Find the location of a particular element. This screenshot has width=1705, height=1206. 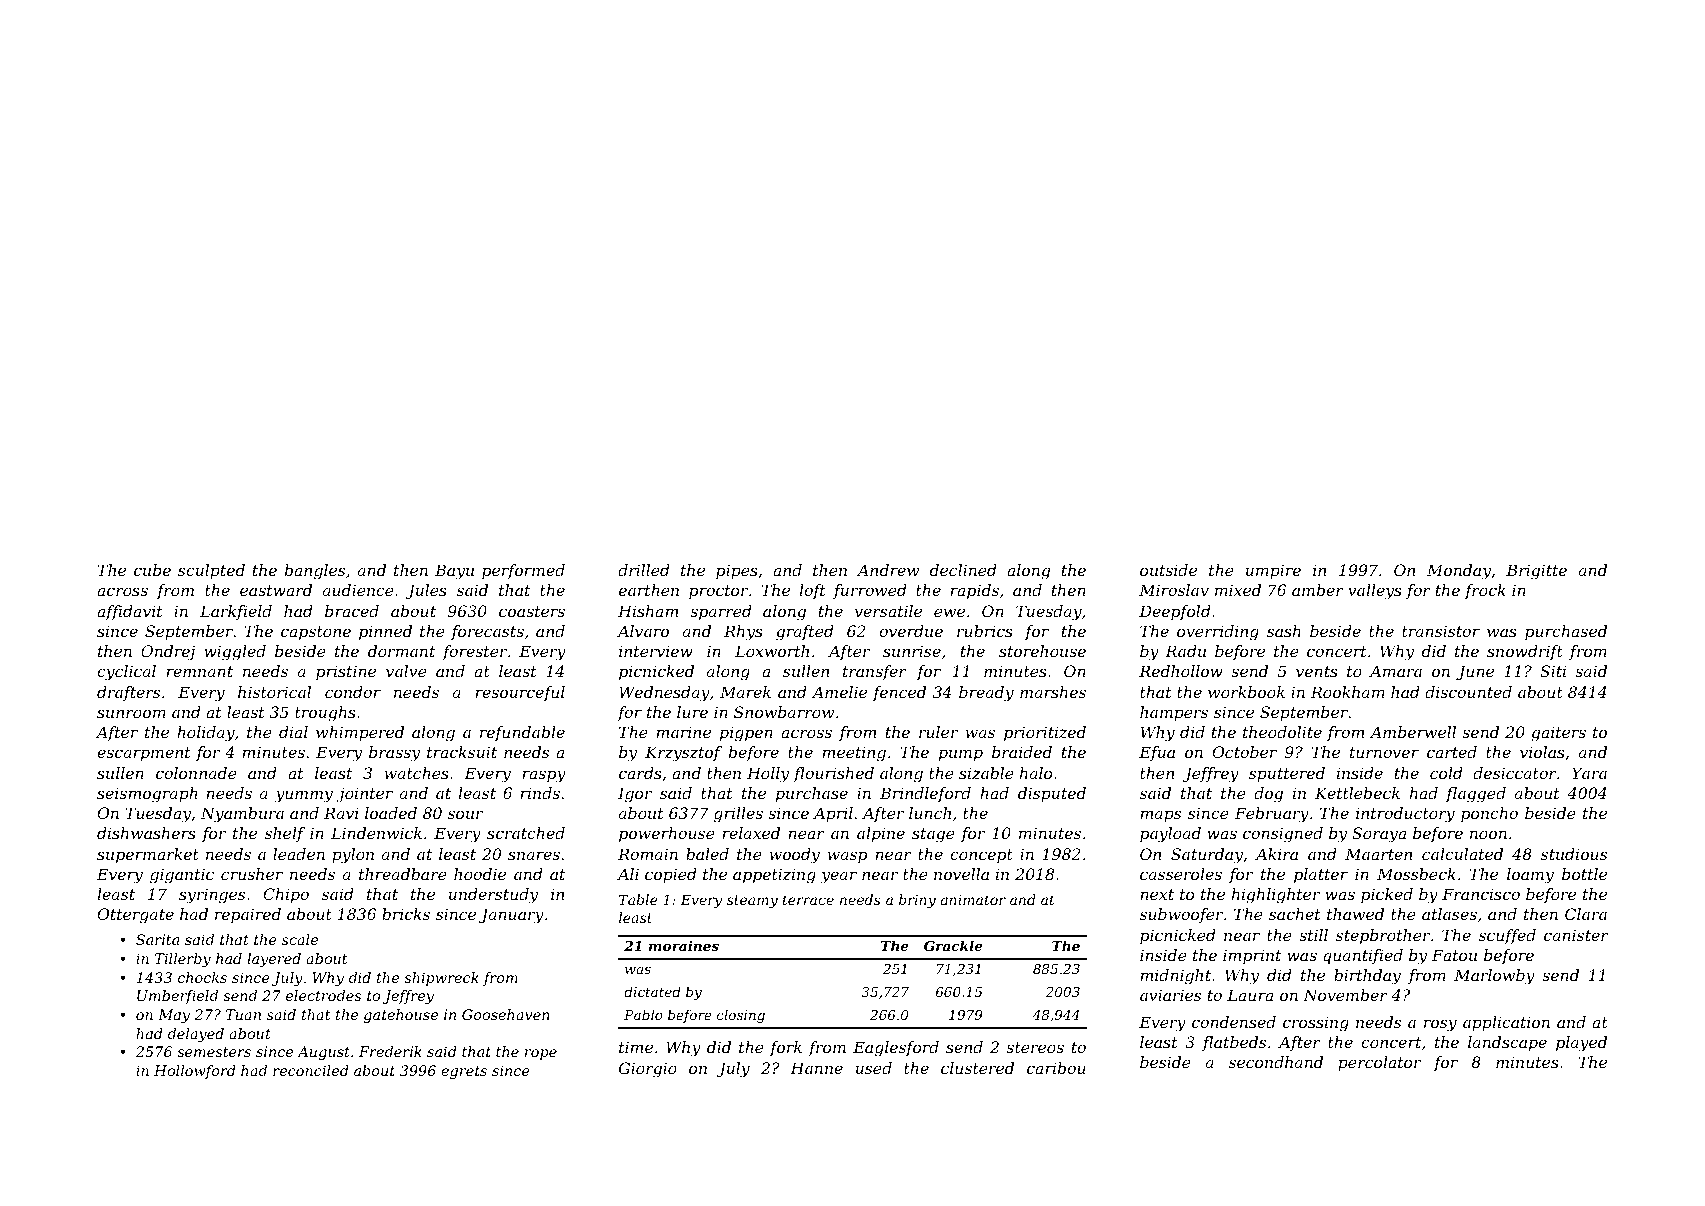

Clara is located at coordinates (1586, 914).
